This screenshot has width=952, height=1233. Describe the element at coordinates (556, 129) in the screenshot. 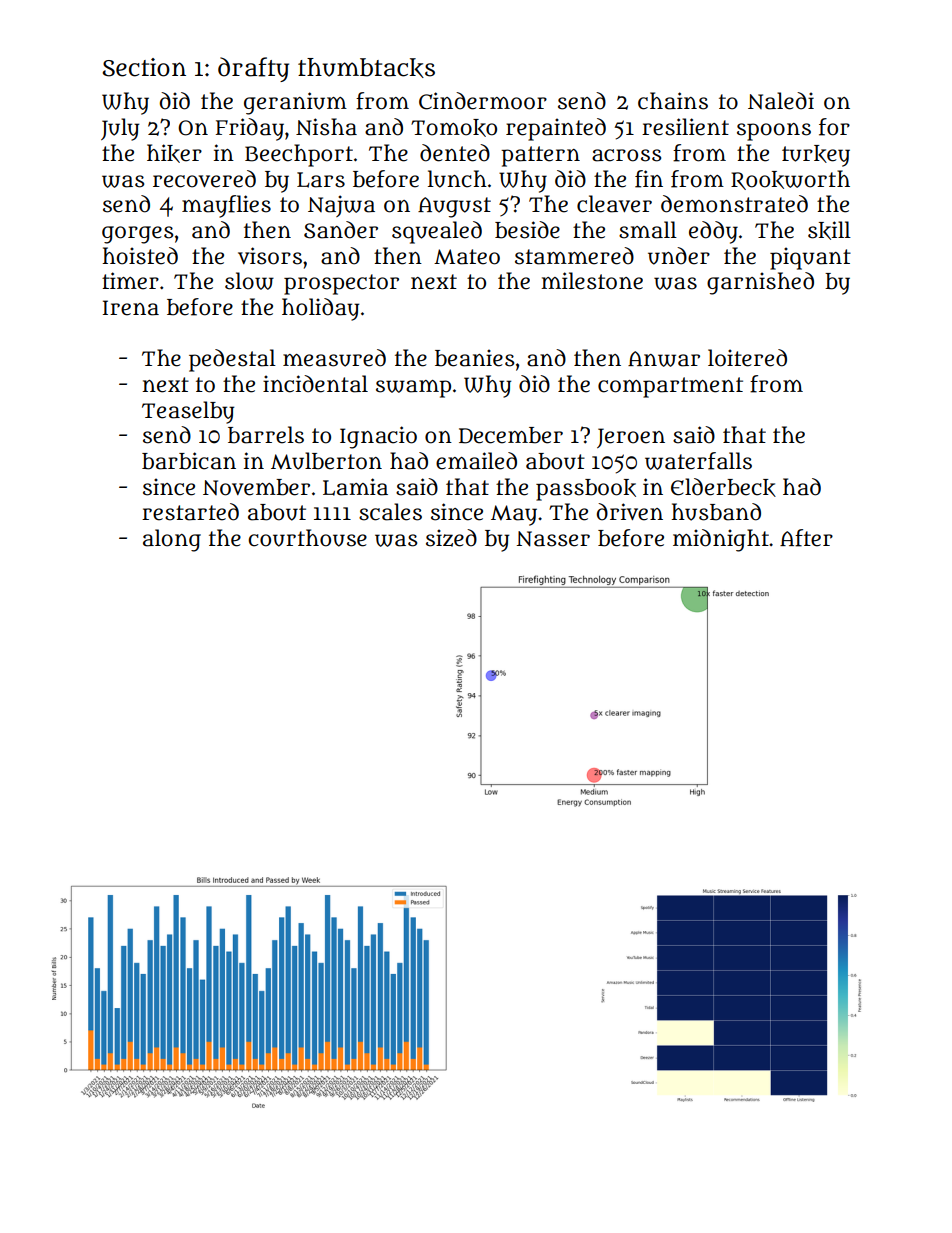

I see `repainted` at that location.
